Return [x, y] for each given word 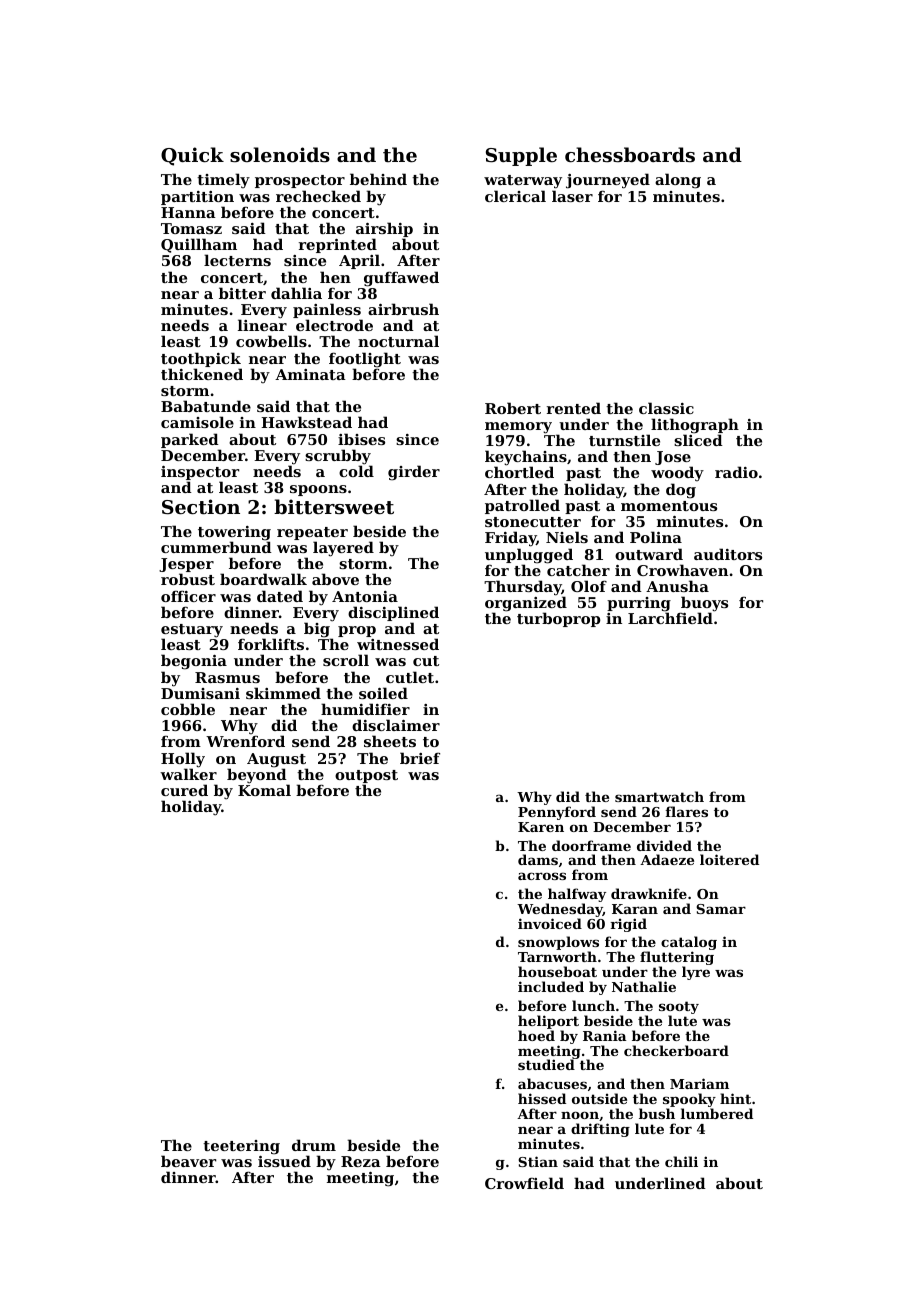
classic [666, 408]
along [678, 181]
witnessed [398, 644]
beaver [188, 1161]
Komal [264, 790]
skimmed [283, 693]
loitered [729, 859]
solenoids [280, 155]
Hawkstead [306, 422]
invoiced [550, 923]
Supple [521, 156]
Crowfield [524, 1183]
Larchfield [670, 618]
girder [414, 473]
